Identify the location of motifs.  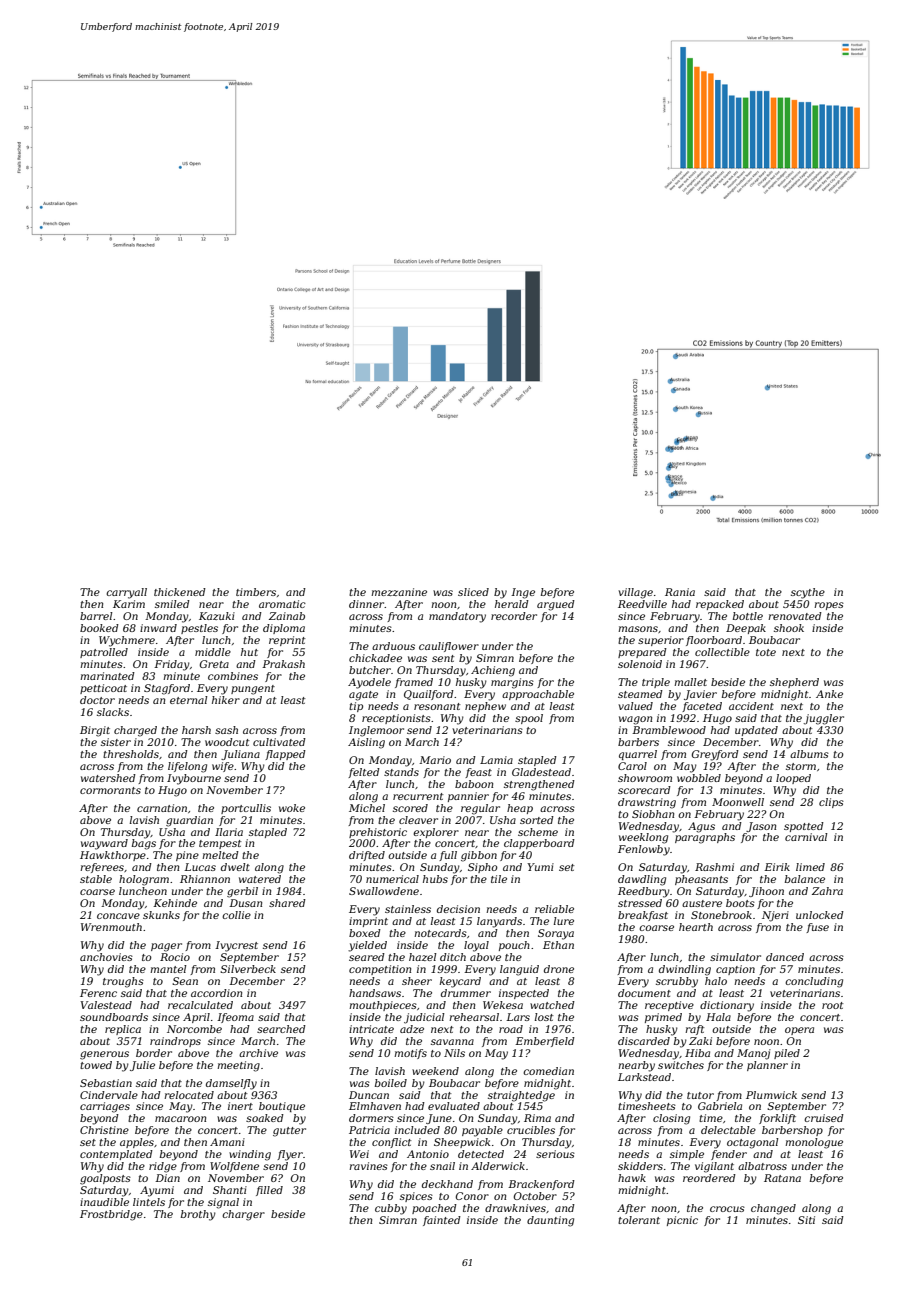
(410, 1054).
